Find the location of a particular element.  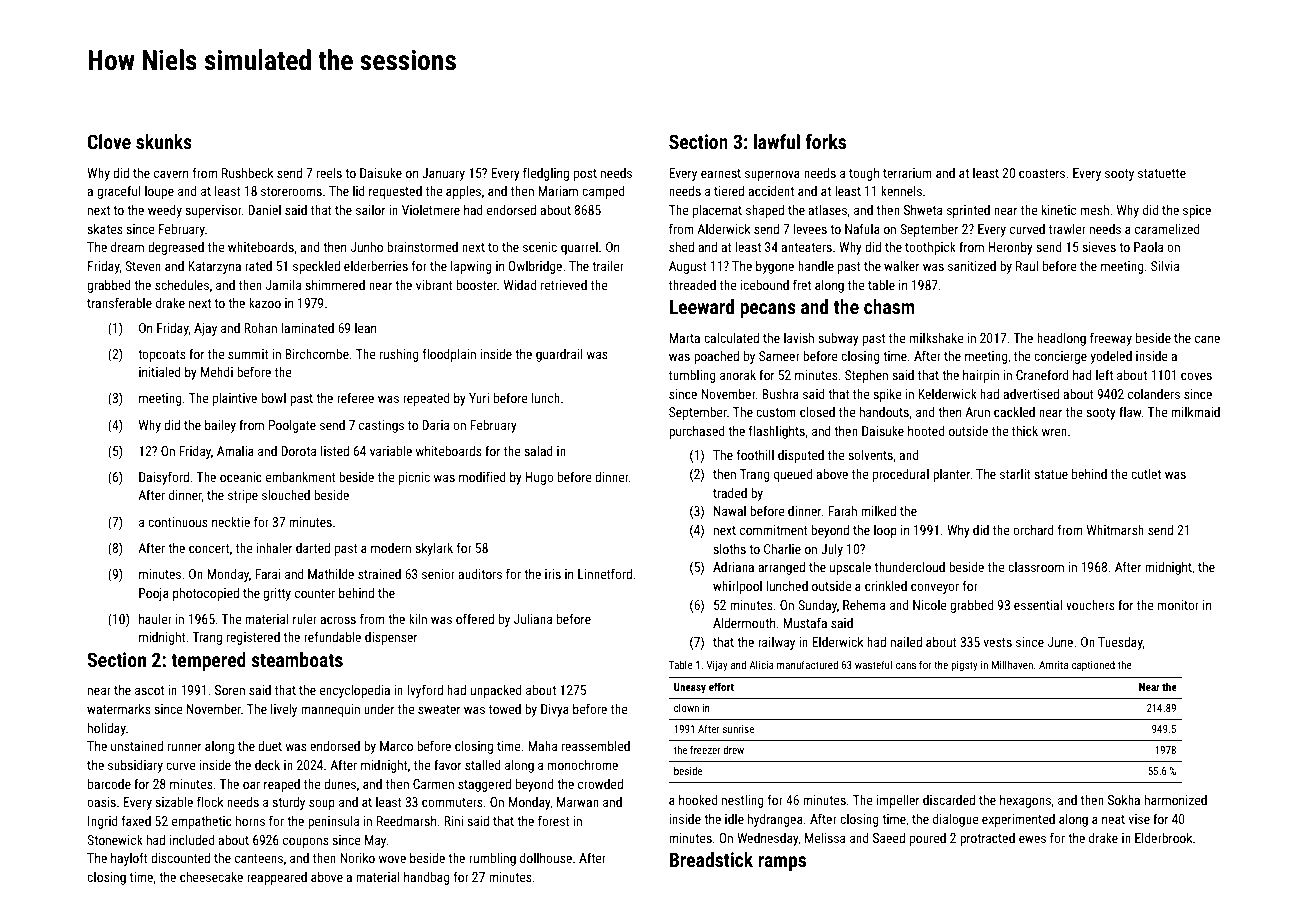

watermarks is located at coordinates (119, 709).
